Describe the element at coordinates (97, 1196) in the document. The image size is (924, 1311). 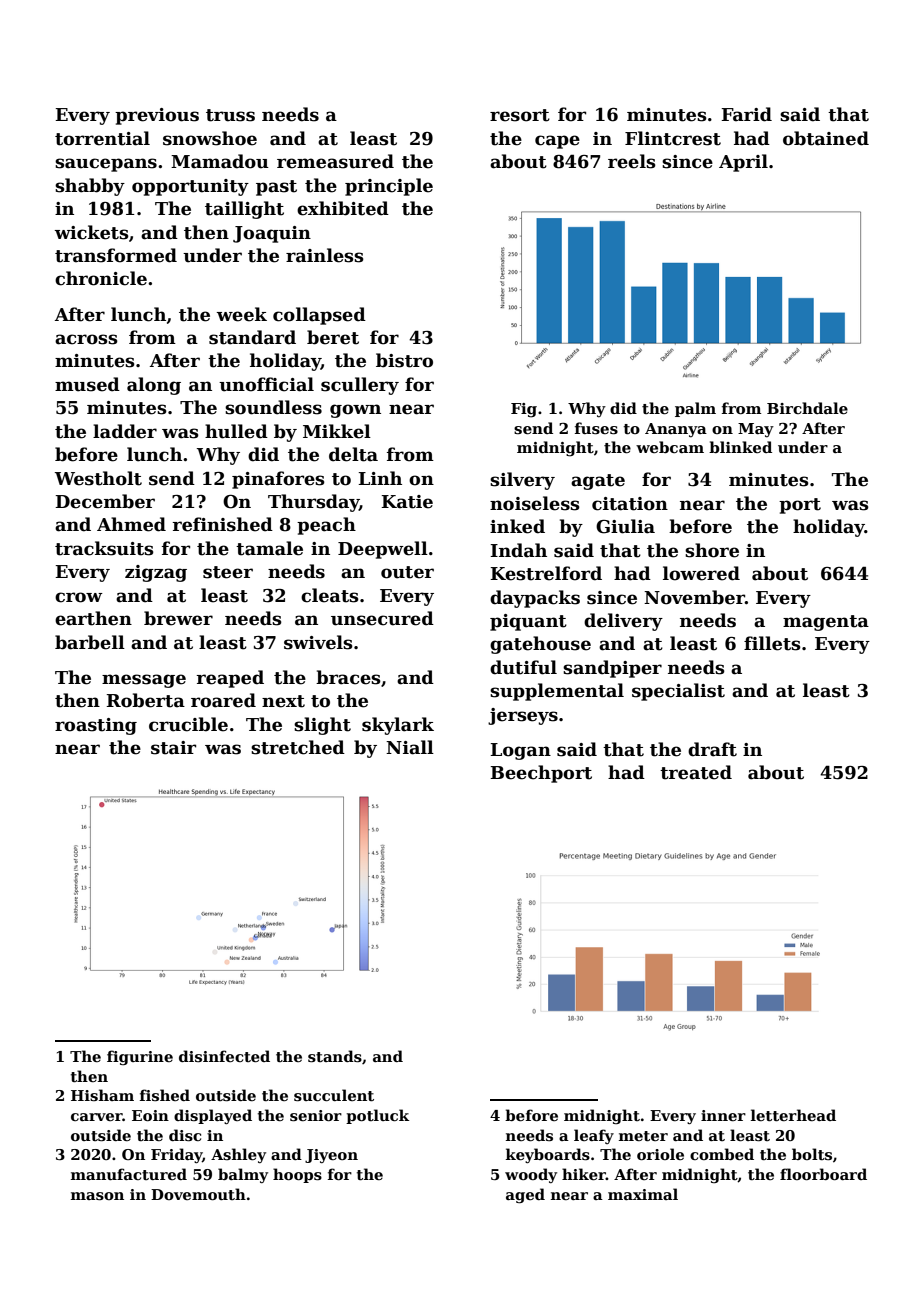
I see `mason` at that location.
